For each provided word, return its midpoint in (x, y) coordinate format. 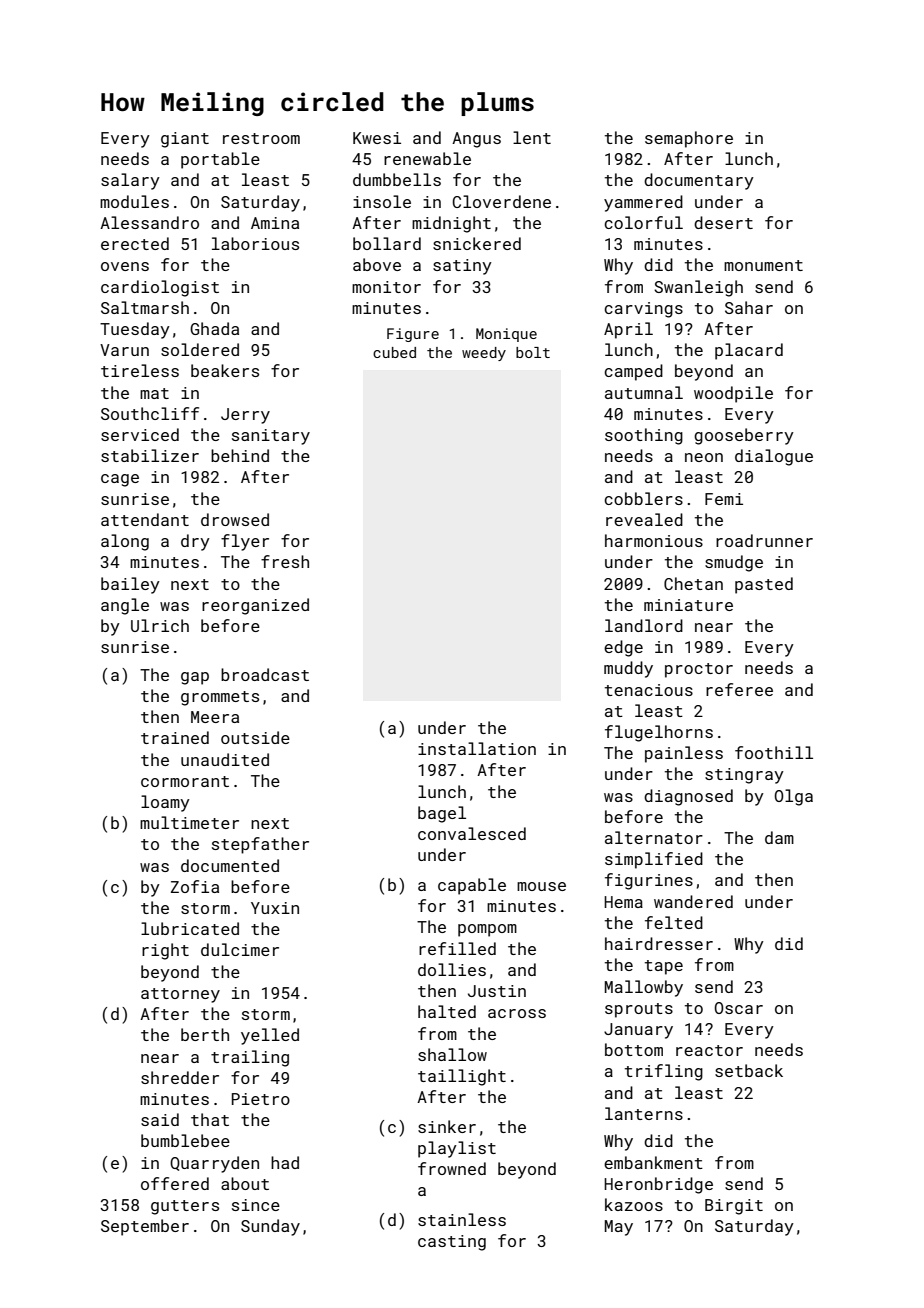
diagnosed (688, 797)
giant (185, 140)
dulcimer (240, 949)
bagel (442, 814)
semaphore (689, 139)
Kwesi (377, 138)
